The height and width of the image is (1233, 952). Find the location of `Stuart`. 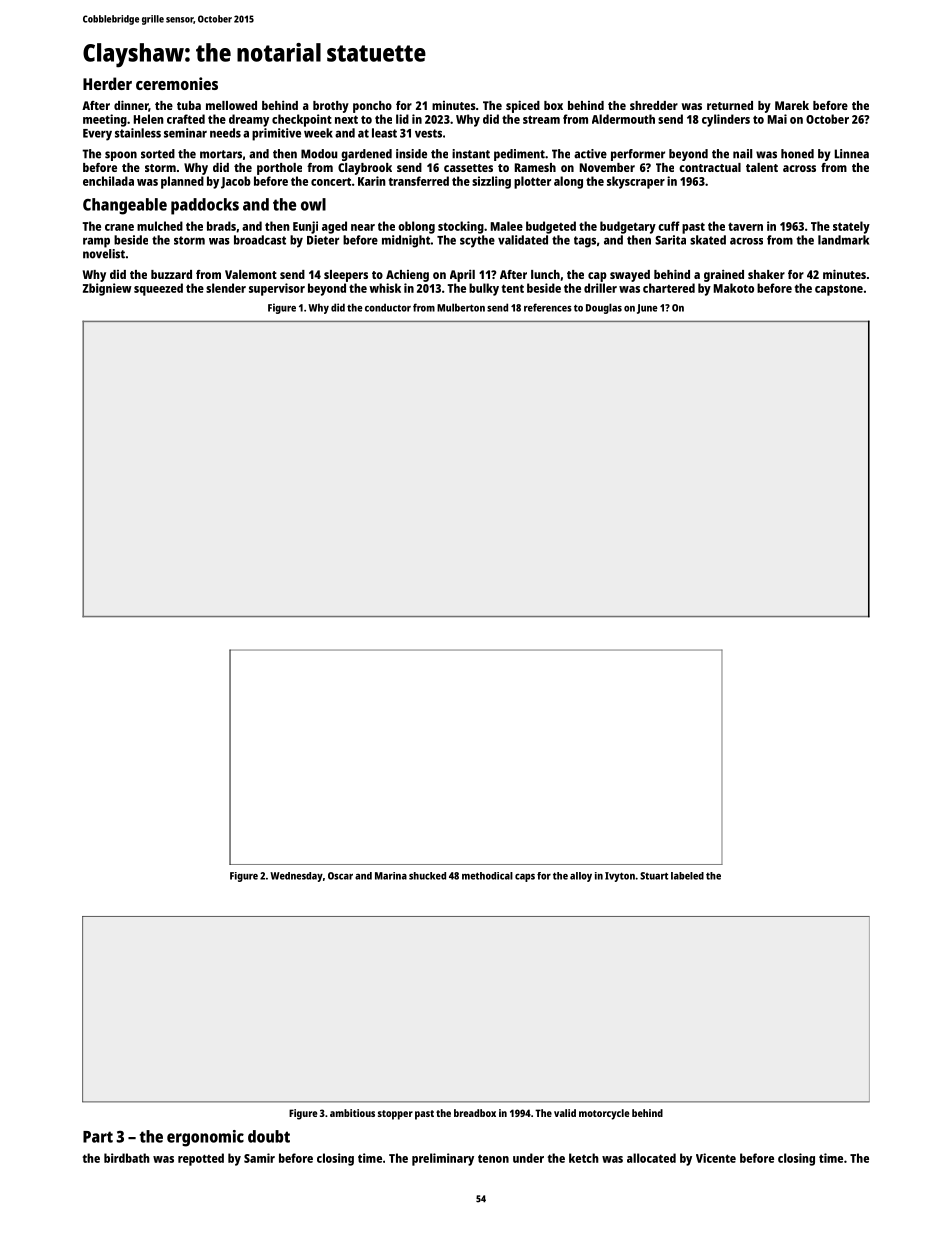

Stuart is located at coordinates (654, 876).
